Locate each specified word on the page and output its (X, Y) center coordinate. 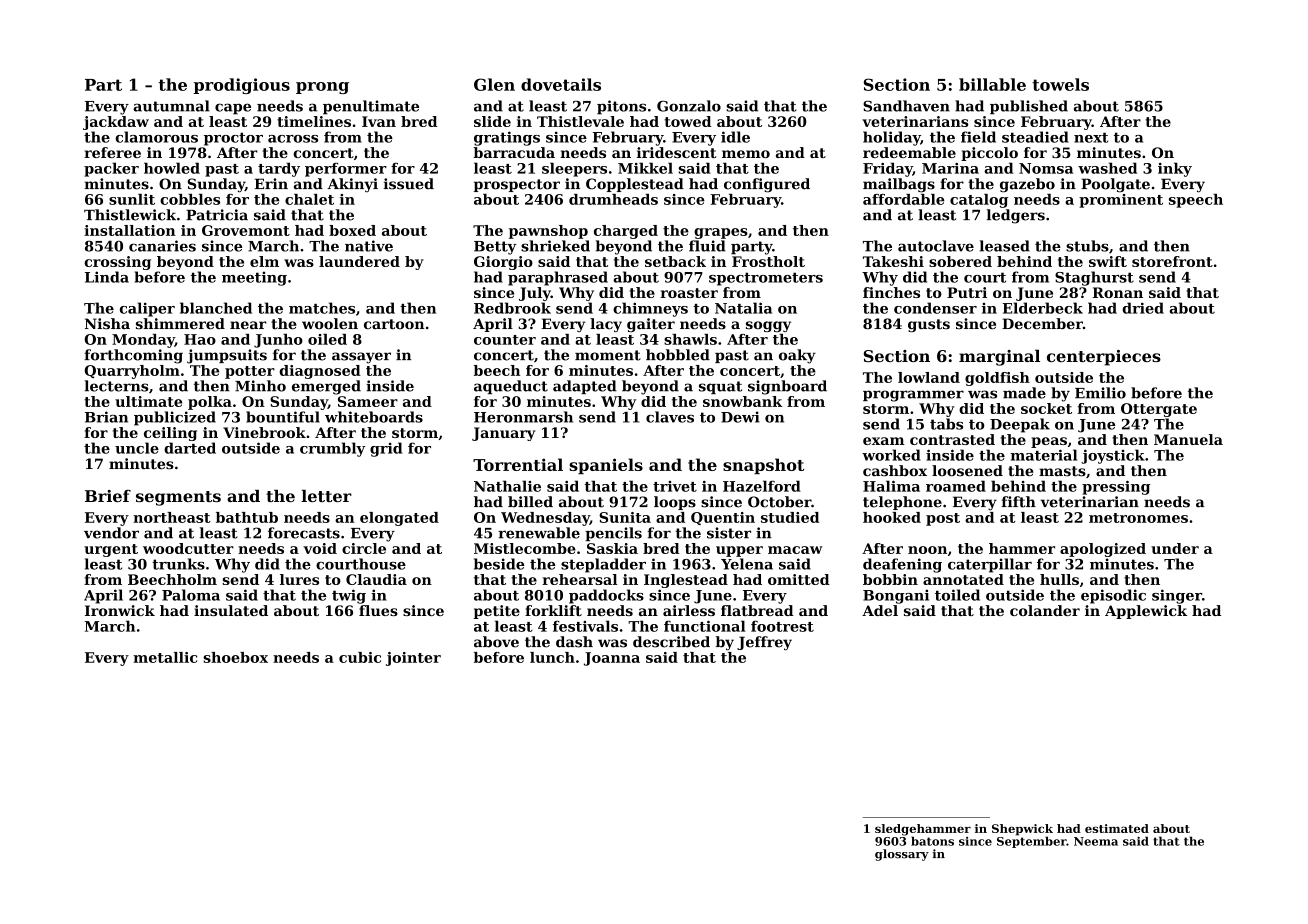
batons (932, 841)
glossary (902, 855)
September (1031, 842)
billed (530, 502)
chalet (309, 199)
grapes (721, 233)
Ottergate (1159, 410)
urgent (111, 550)
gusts (929, 325)
